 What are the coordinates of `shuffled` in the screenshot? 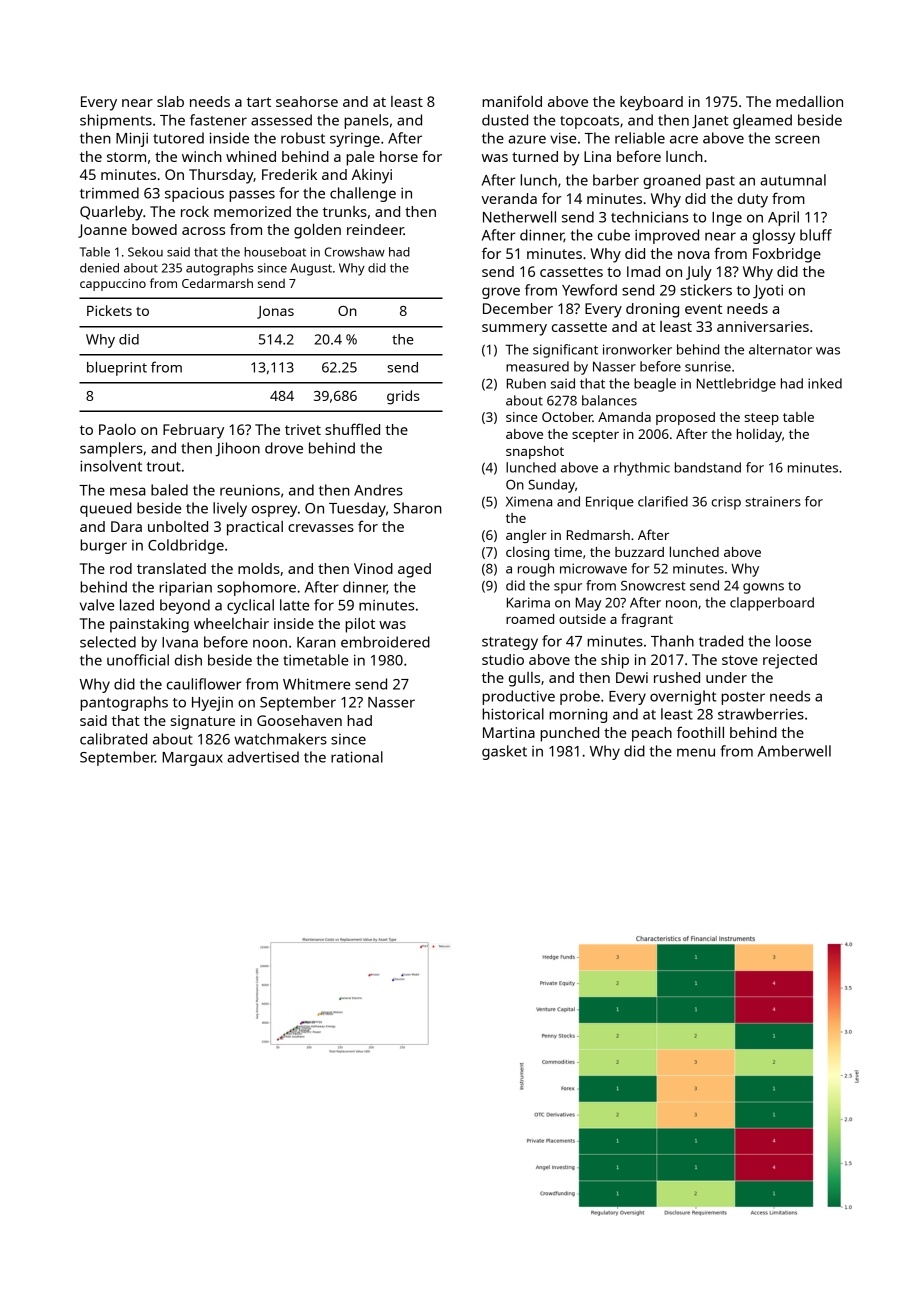 It's located at (352, 429).
